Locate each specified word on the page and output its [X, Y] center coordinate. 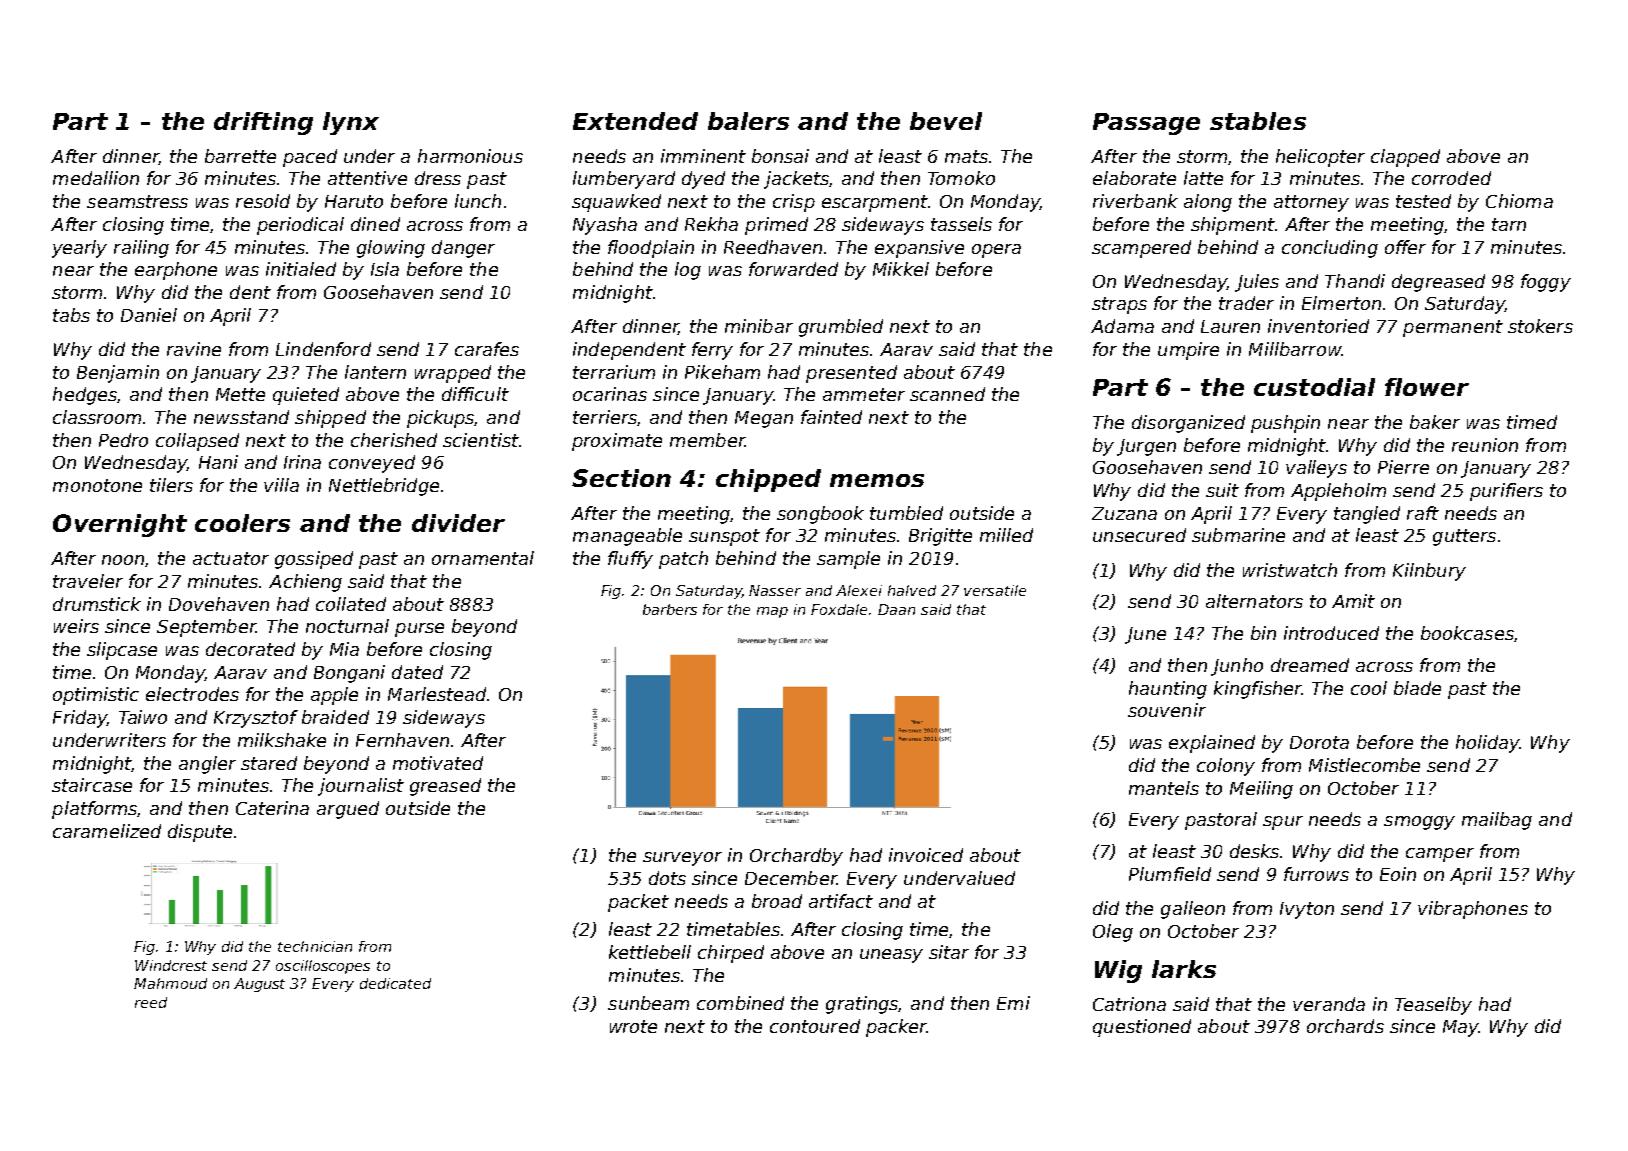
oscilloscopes [323, 967]
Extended [635, 121]
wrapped [453, 374]
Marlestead [437, 694]
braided [335, 717]
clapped [1405, 158]
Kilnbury [1429, 572]
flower [1427, 387]
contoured [815, 1026]
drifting [263, 123]
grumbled [841, 328]
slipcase [122, 651]
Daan [896, 609]
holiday [1488, 744]
